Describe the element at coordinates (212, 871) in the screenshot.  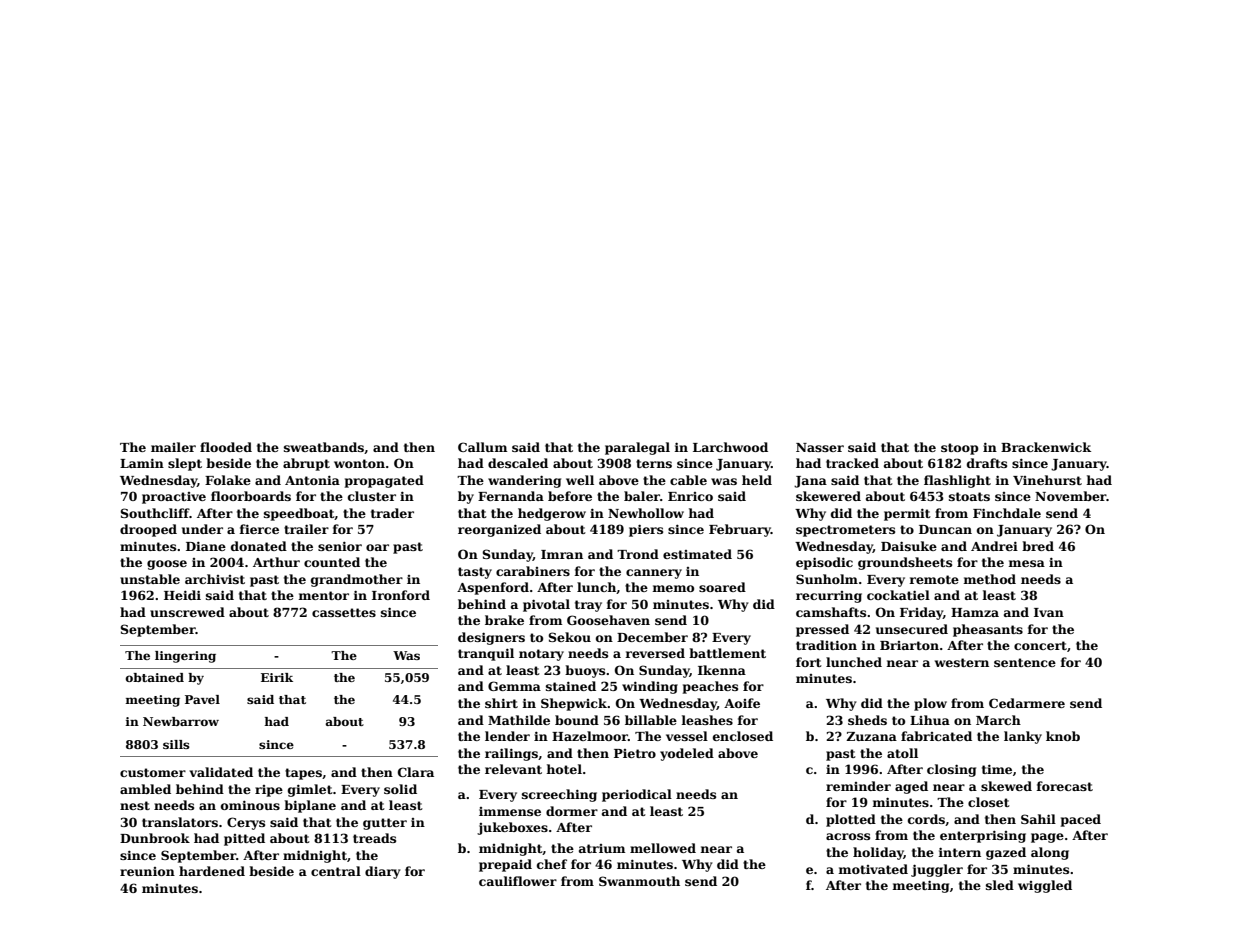
I see `hardened` at that location.
